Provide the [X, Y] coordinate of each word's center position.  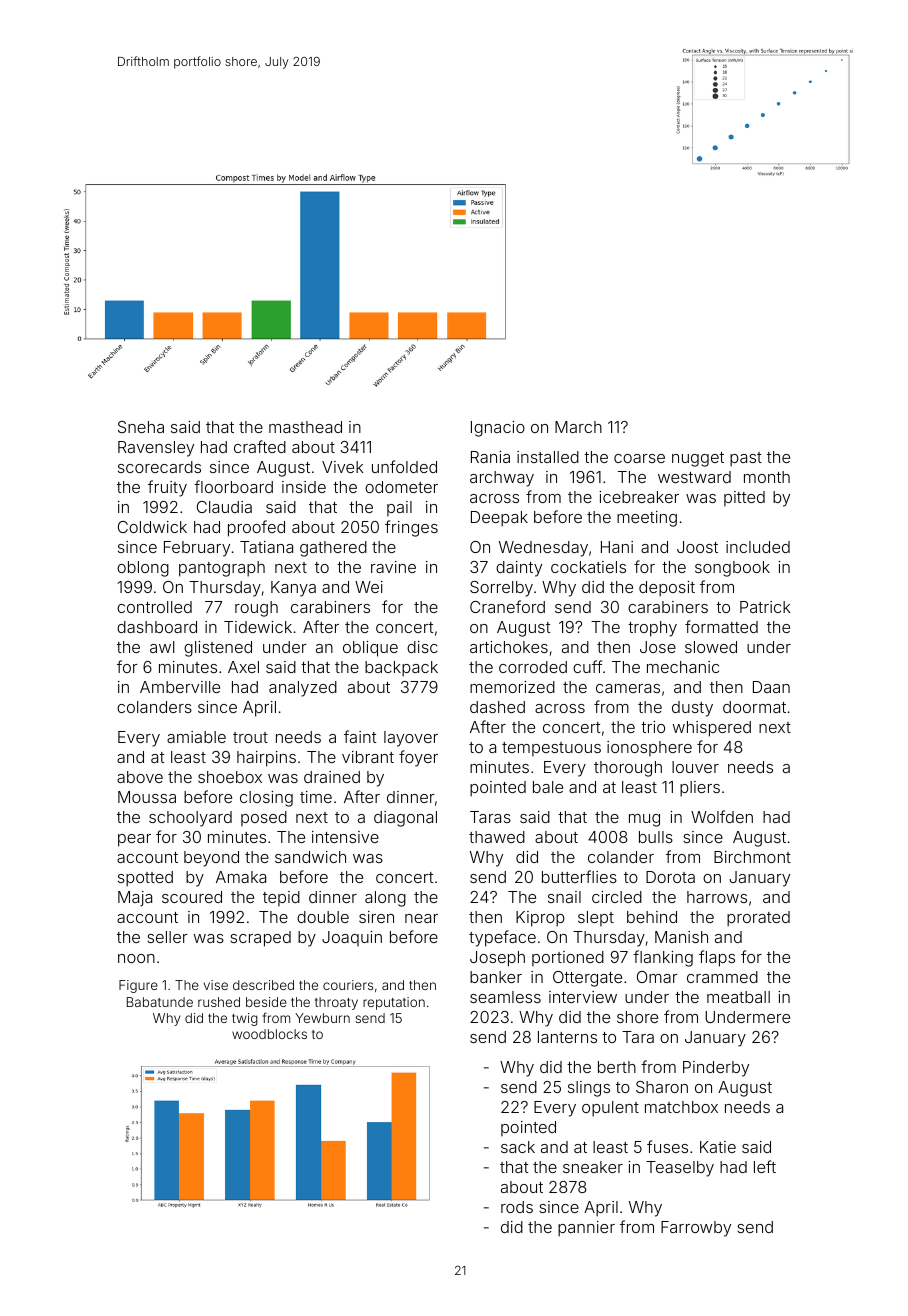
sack [518, 1147]
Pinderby [716, 1069]
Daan [771, 687]
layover [411, 739]
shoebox [230, 777]
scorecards [159, 467]
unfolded [404, 466]
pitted [744, 498]
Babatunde [160, 1002]
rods [517, 1207]
